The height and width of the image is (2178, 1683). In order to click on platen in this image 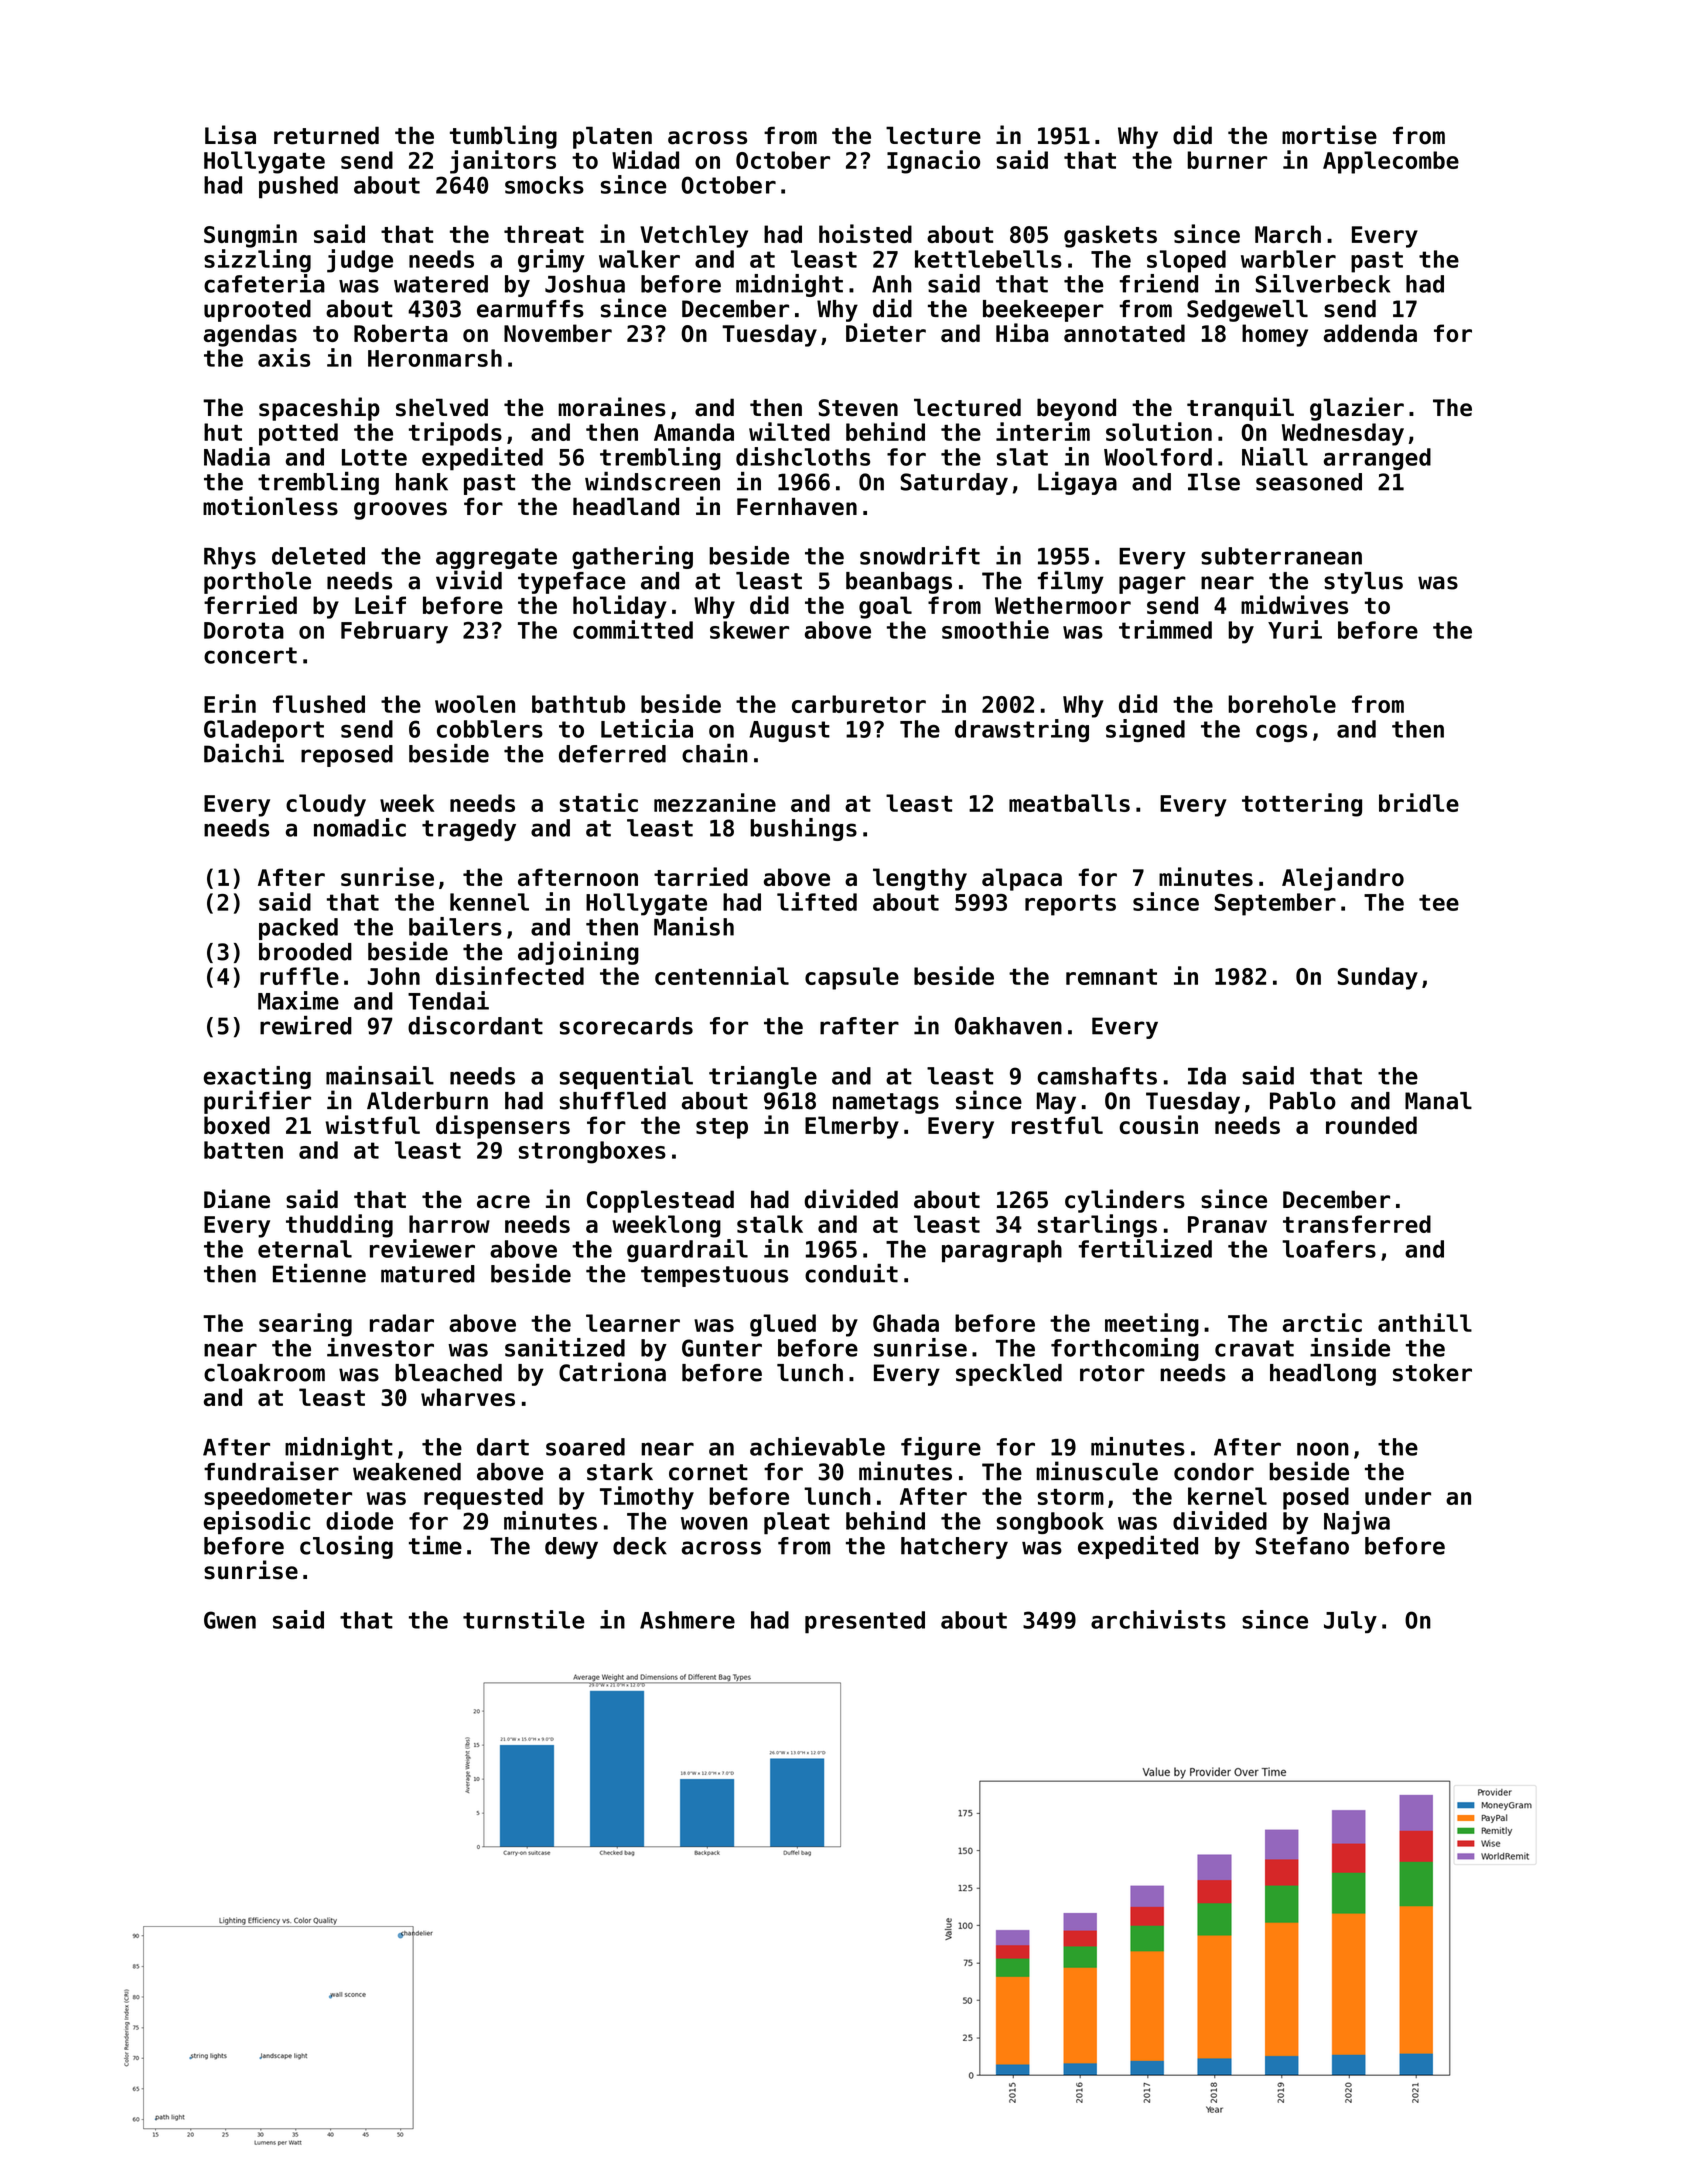, I will do `click(612, 137)`.
